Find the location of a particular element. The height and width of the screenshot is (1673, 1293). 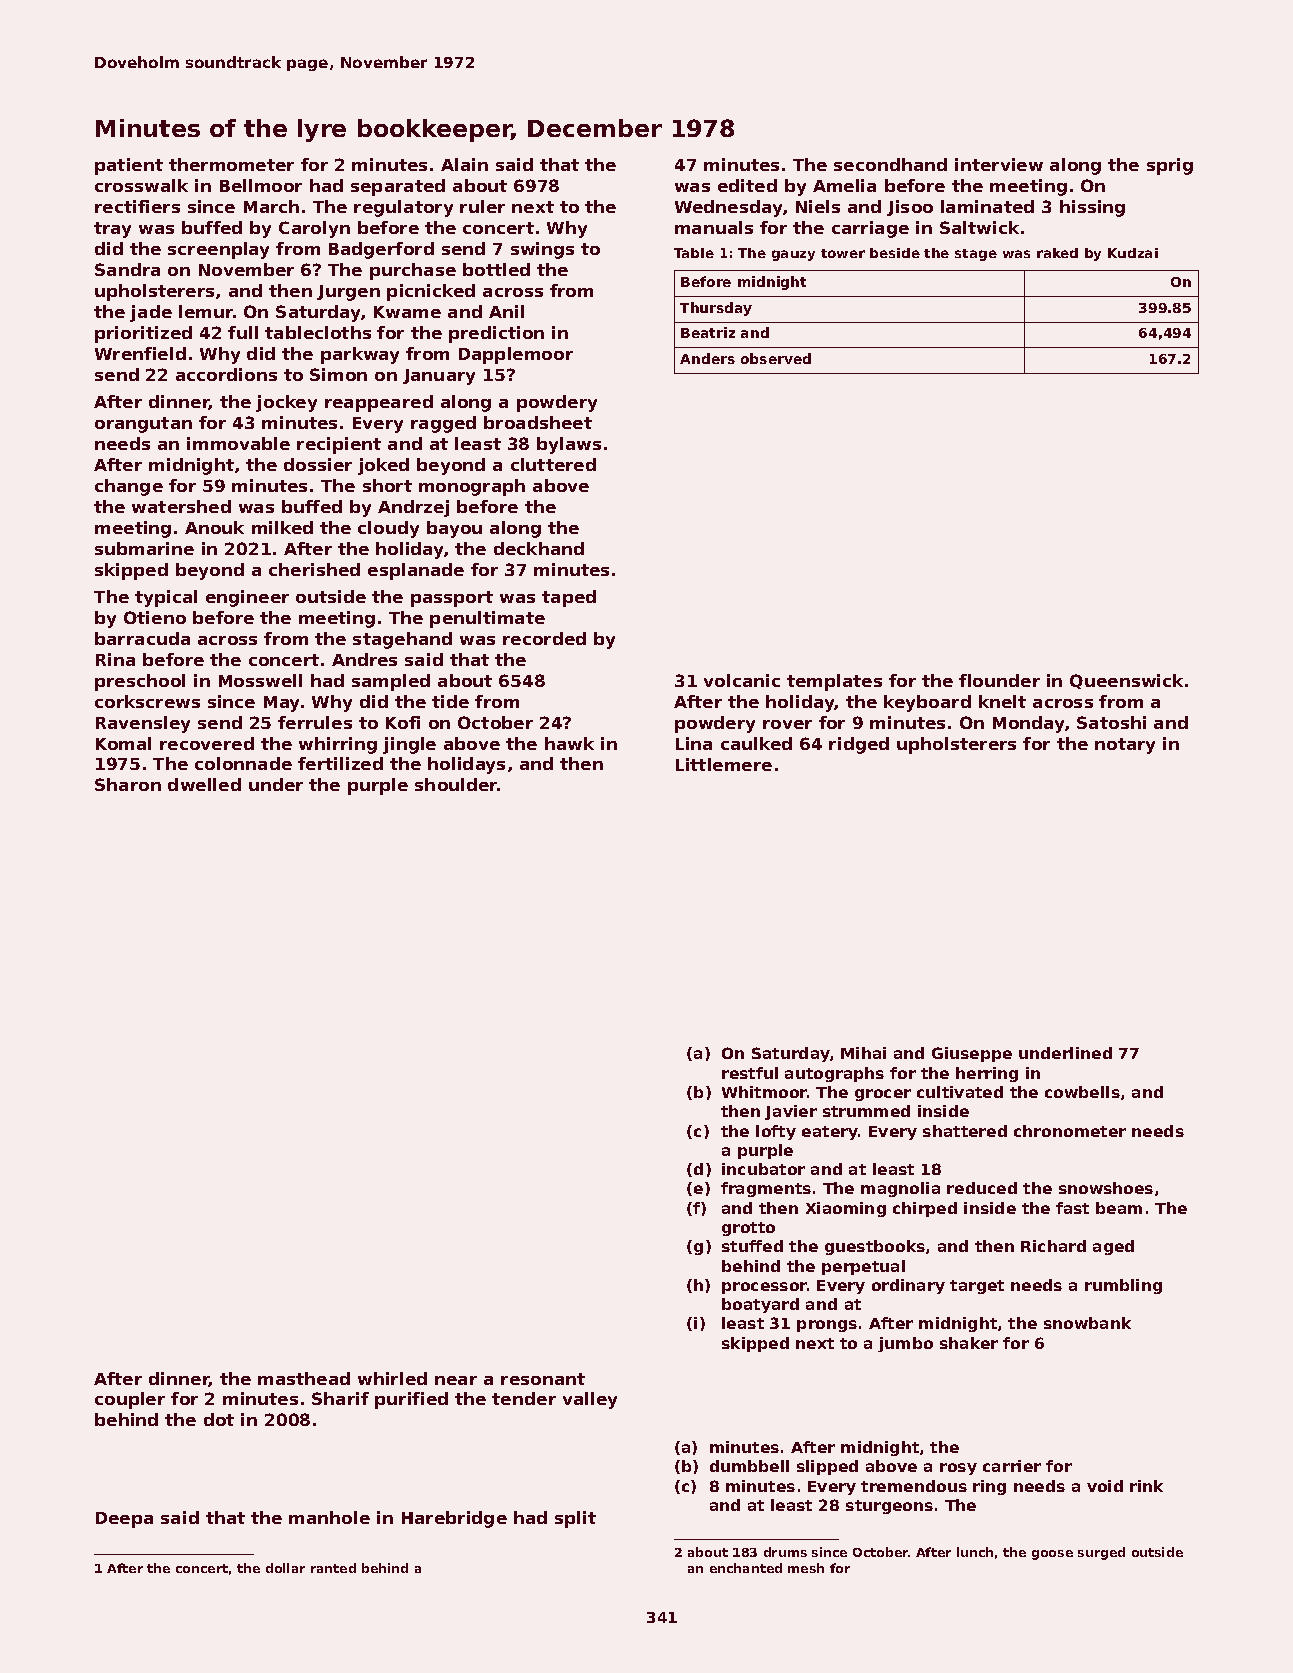

restful is located at coordinates (750, 1073).
